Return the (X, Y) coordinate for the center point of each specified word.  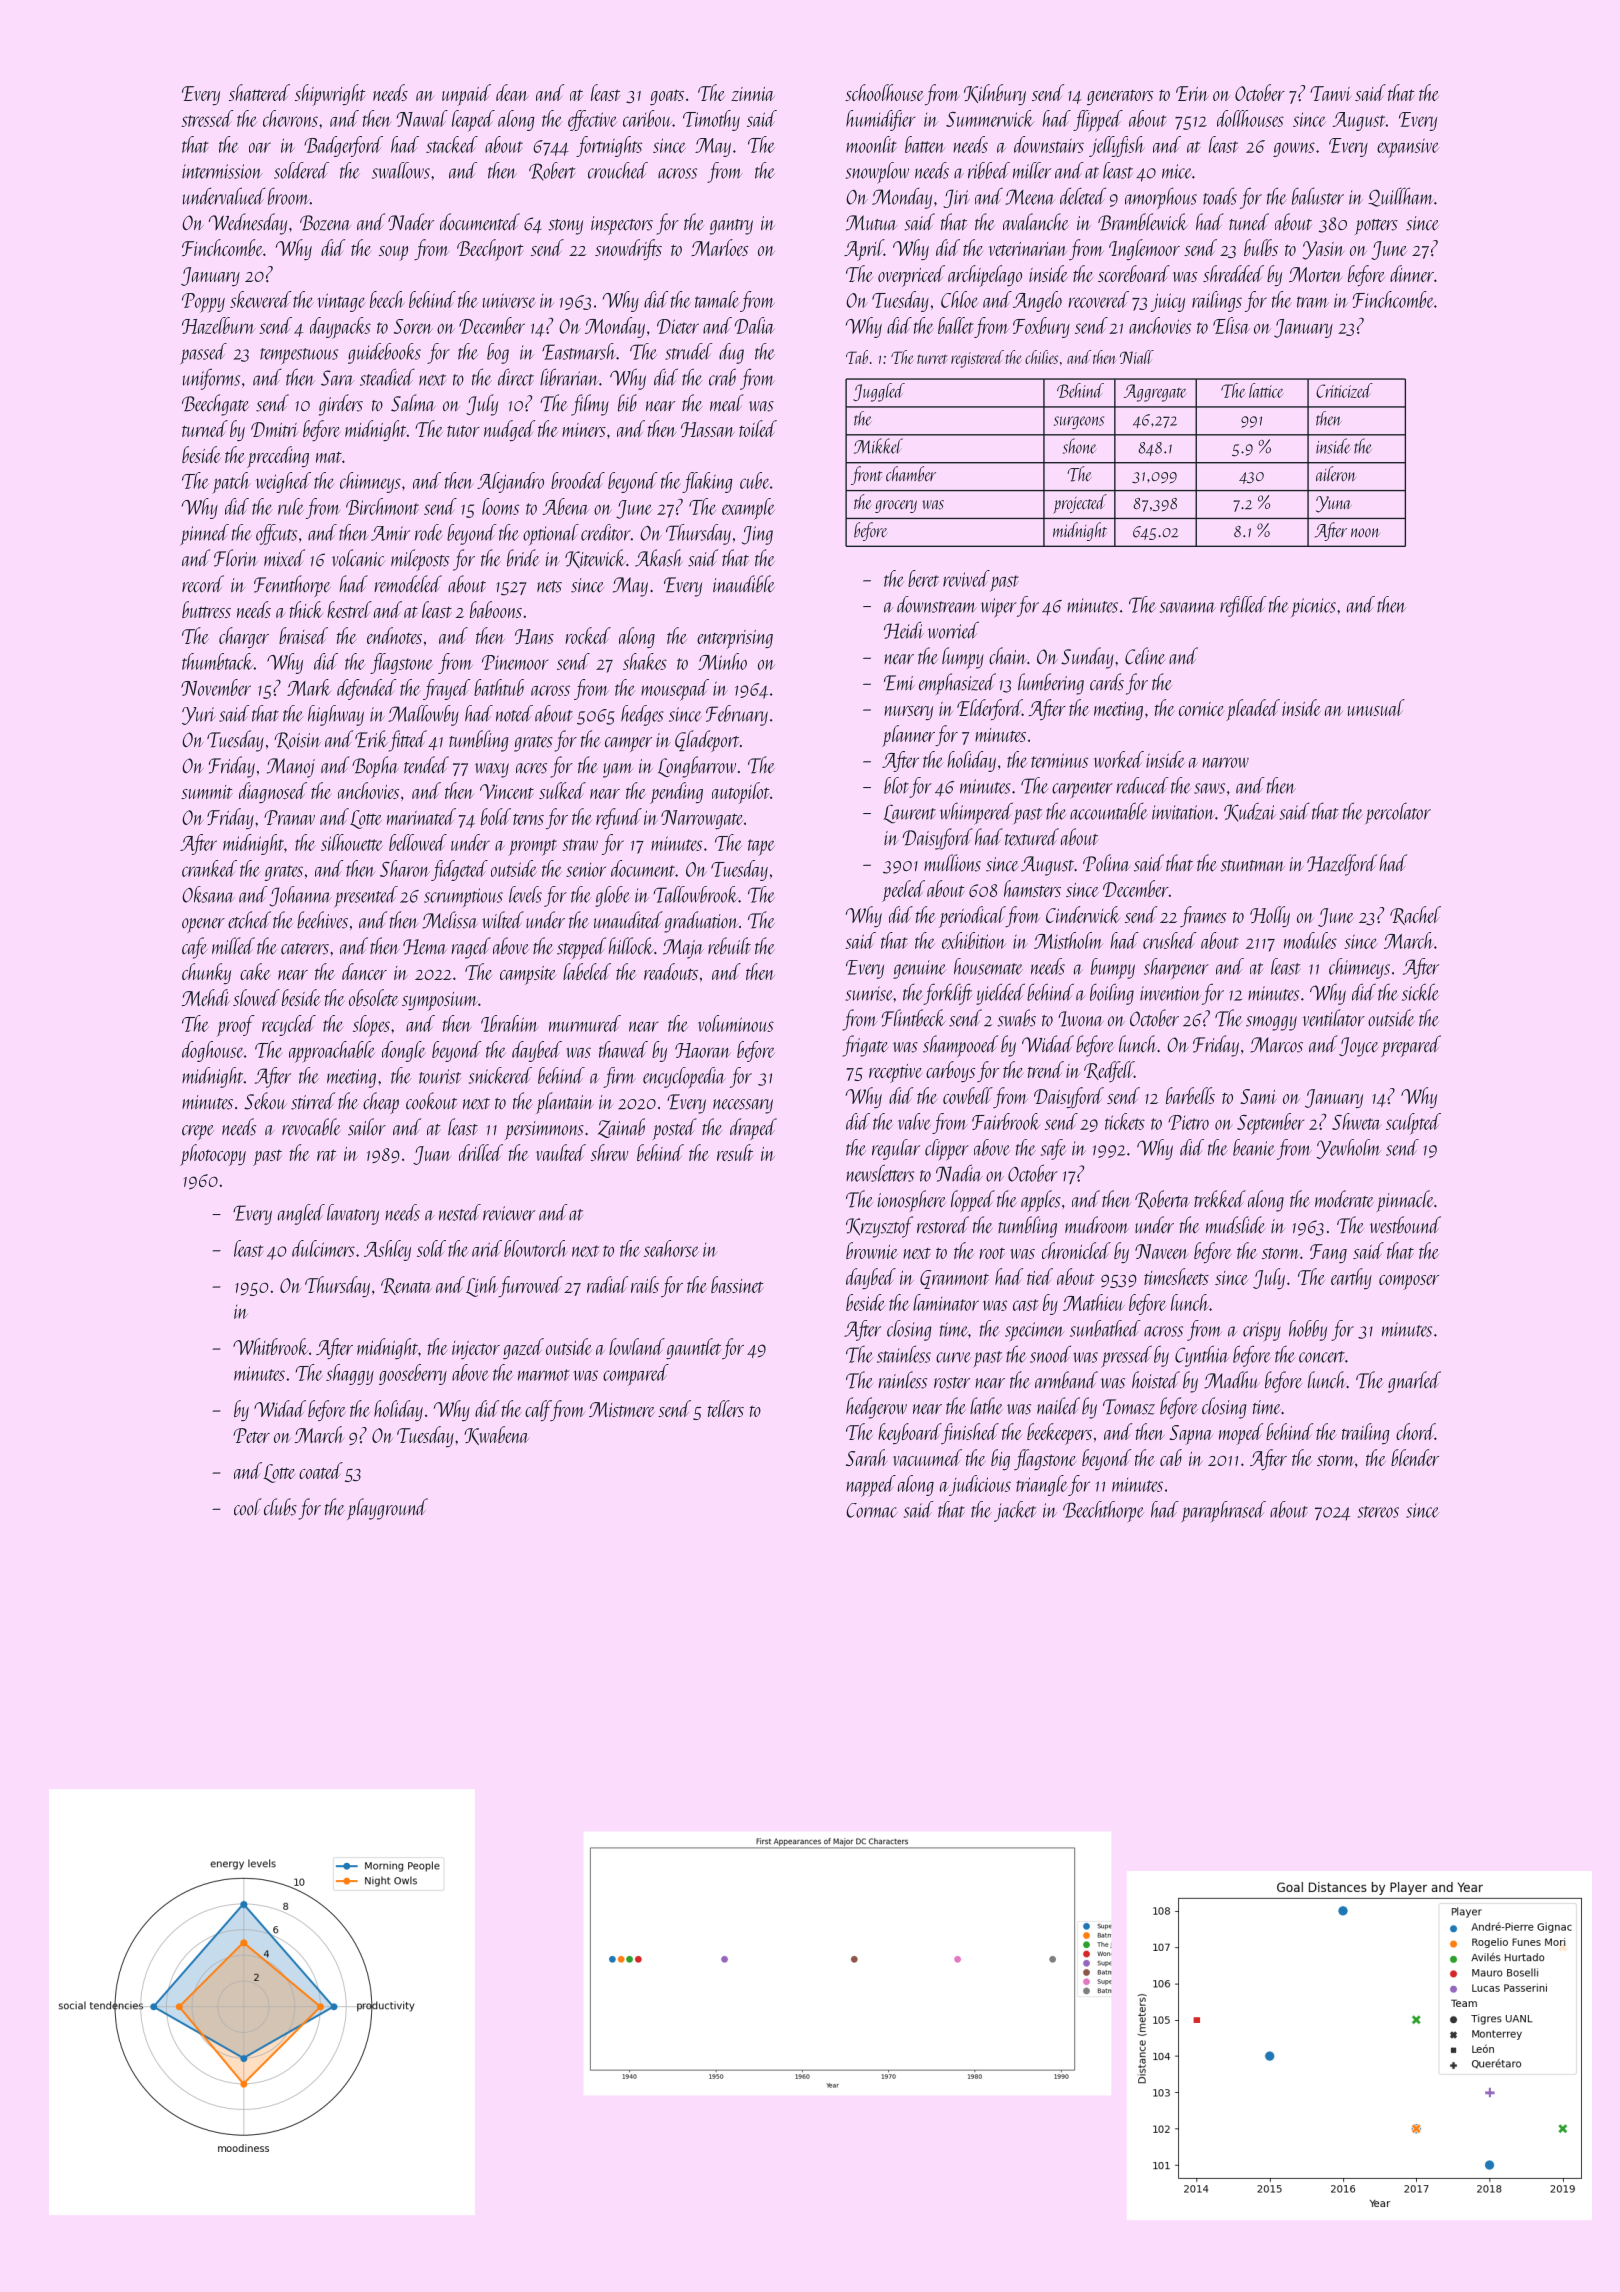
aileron (1336, 473)
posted (675, 1129)
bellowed (418, 842)
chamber (911, 474)
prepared (1411, 1046)
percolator (1398, 813)
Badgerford (343, 146)
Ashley (387, 1250)
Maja (683, 949)
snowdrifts (628, 249)
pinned (205, 534)
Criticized (1344, 390)
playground (387, 1509)
